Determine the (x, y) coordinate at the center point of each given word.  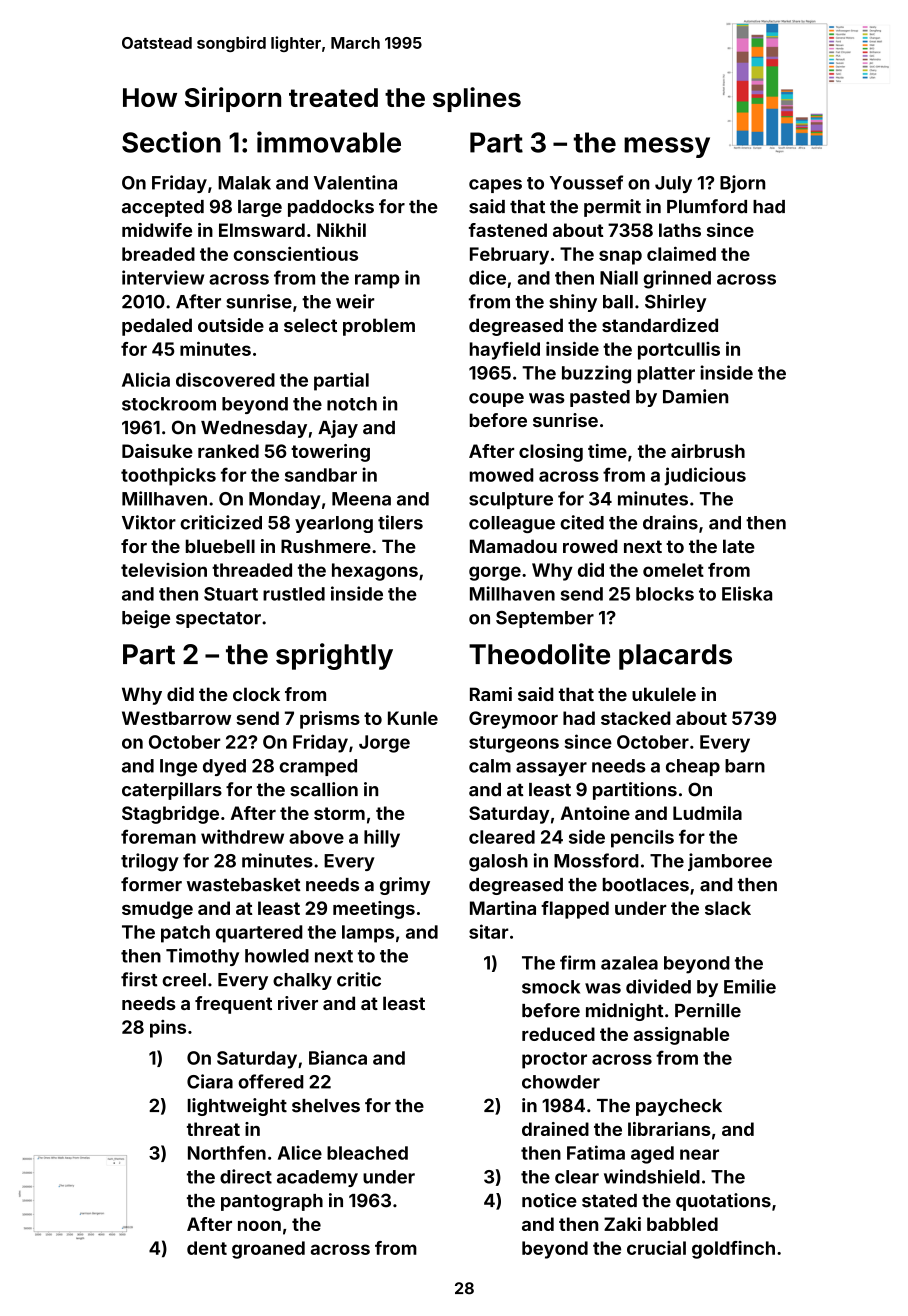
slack (728, 908)
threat (213, 1129)
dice (487, 277)
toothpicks (168, 476)
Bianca (338, 1057)
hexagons (375, 572)
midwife (157, 230)
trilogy (150, 862)
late (739, 546)
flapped (575, 910)
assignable (681, 1036)
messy (667, 147)
